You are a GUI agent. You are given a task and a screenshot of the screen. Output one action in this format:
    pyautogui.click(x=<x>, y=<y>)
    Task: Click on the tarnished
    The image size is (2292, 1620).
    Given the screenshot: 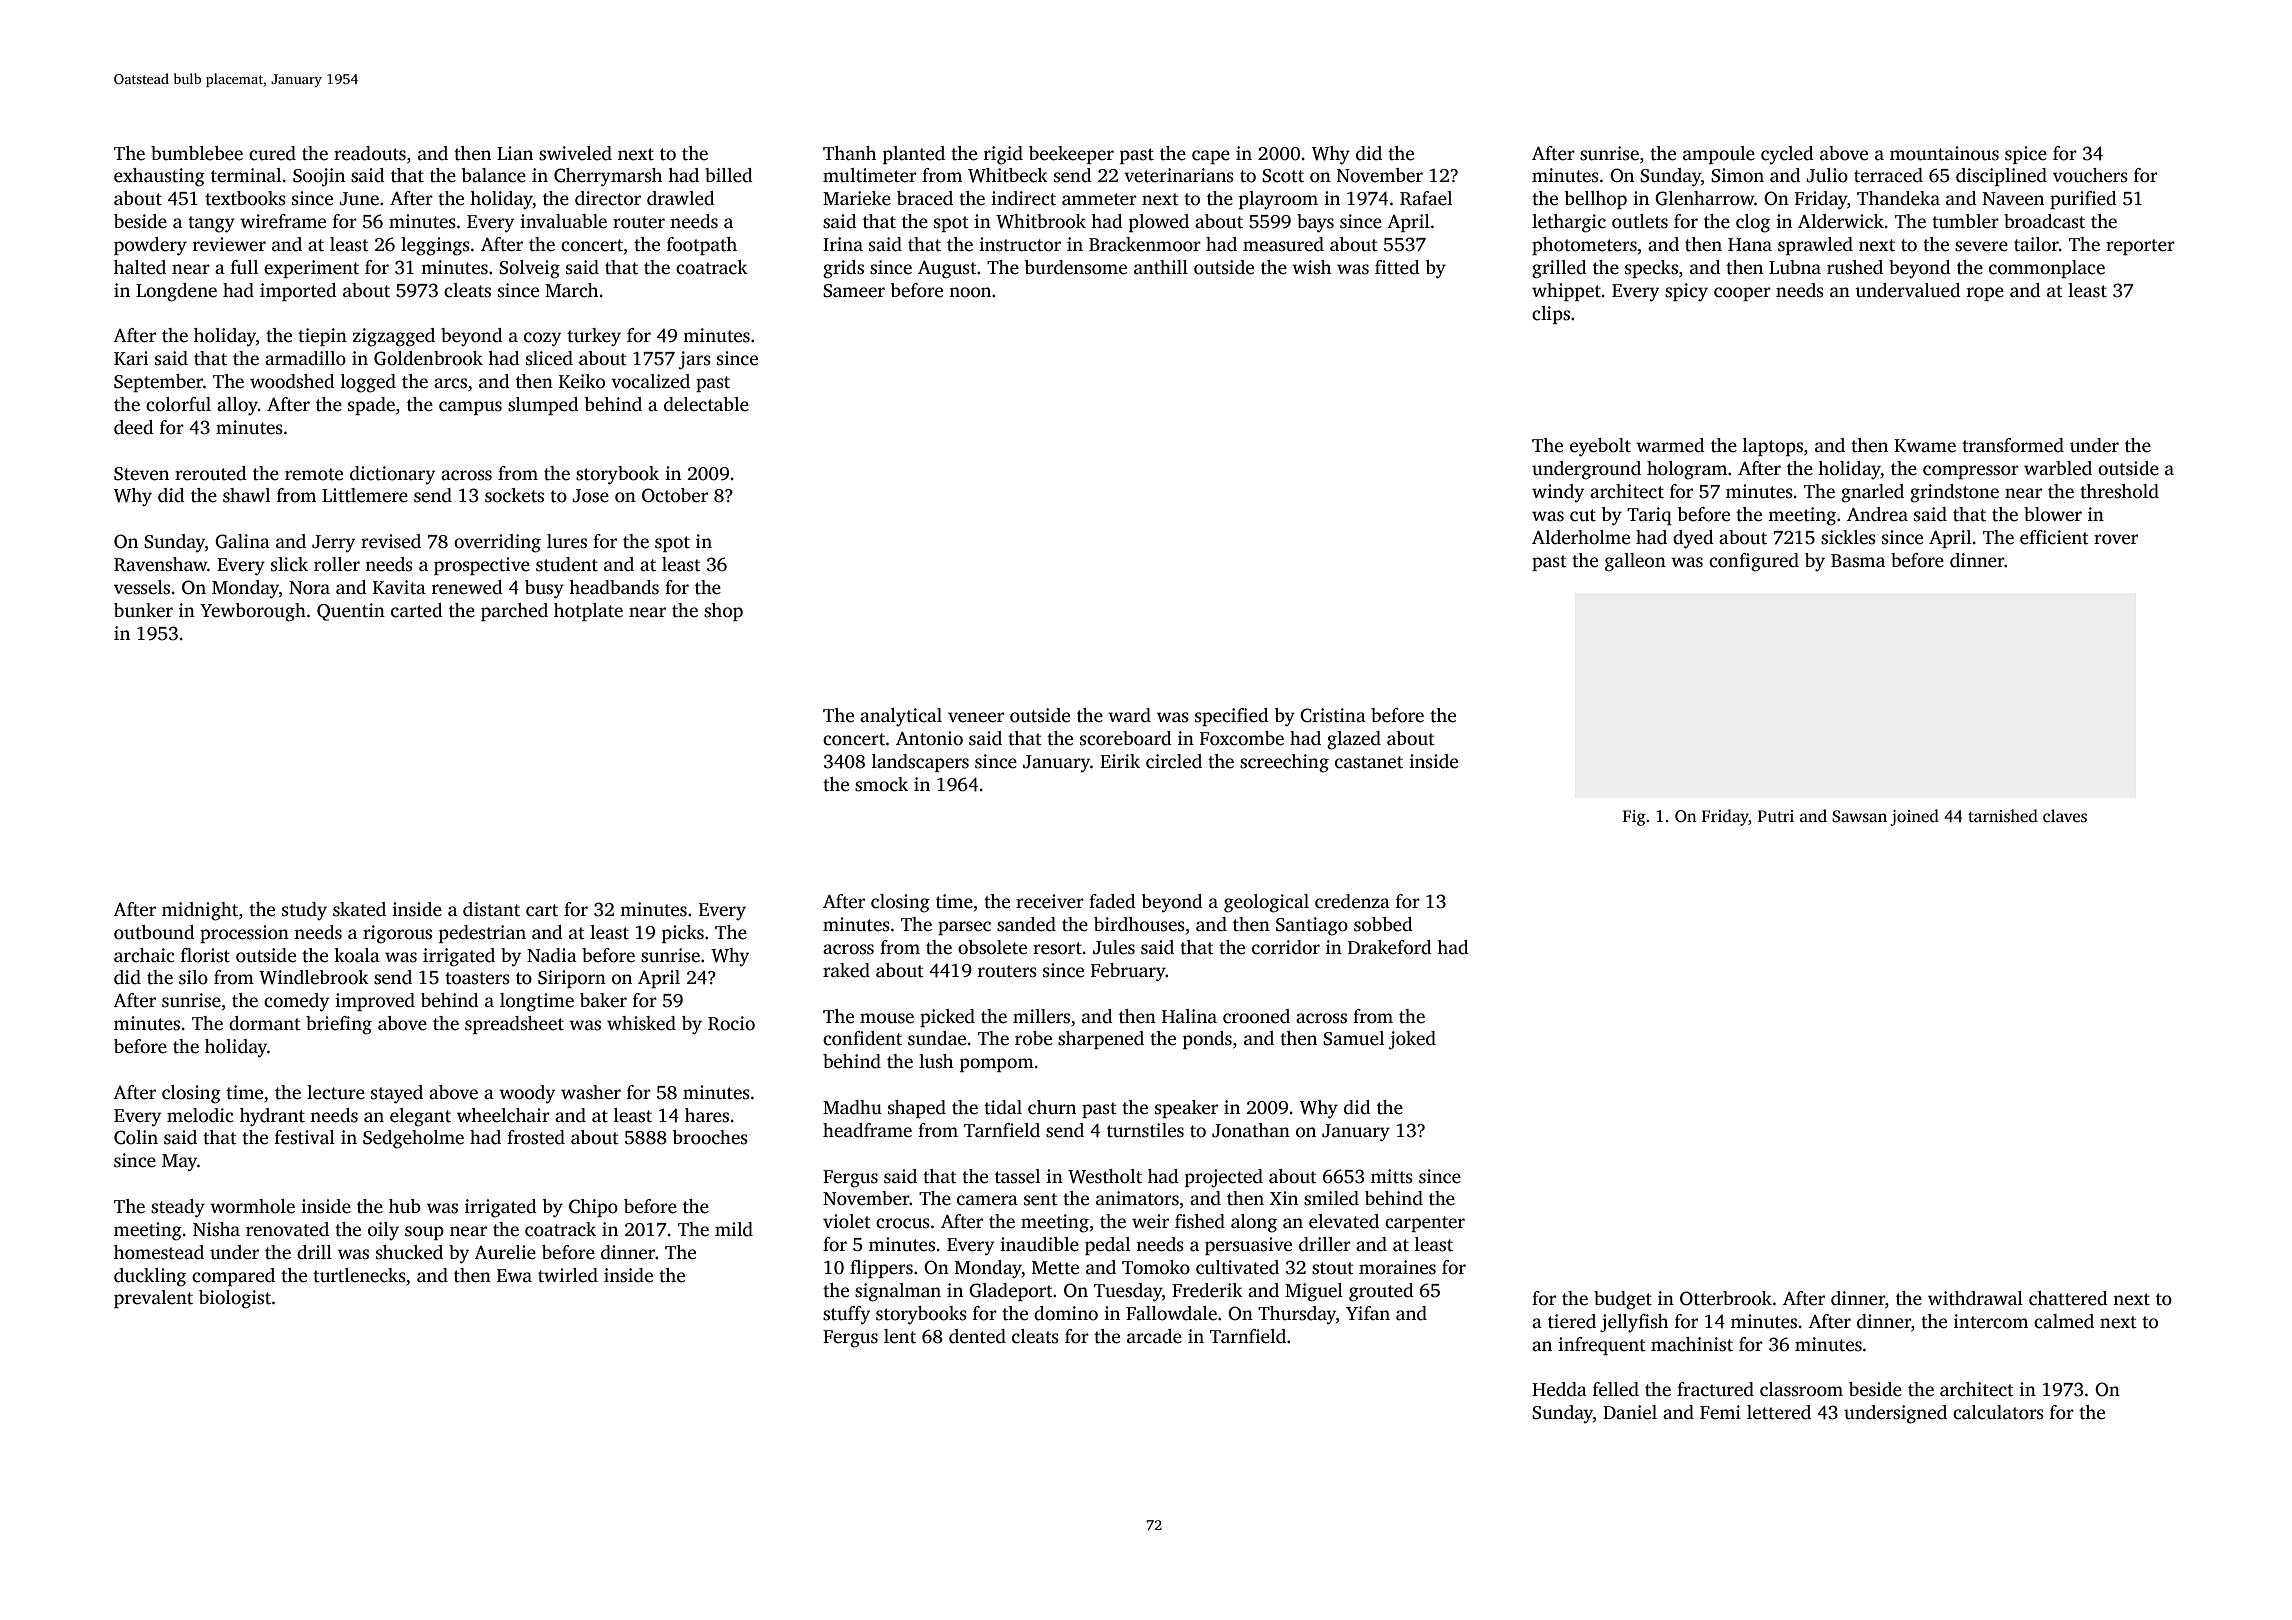 What is the action you would take?
    pyautogui.click(x=2003, y=816)
